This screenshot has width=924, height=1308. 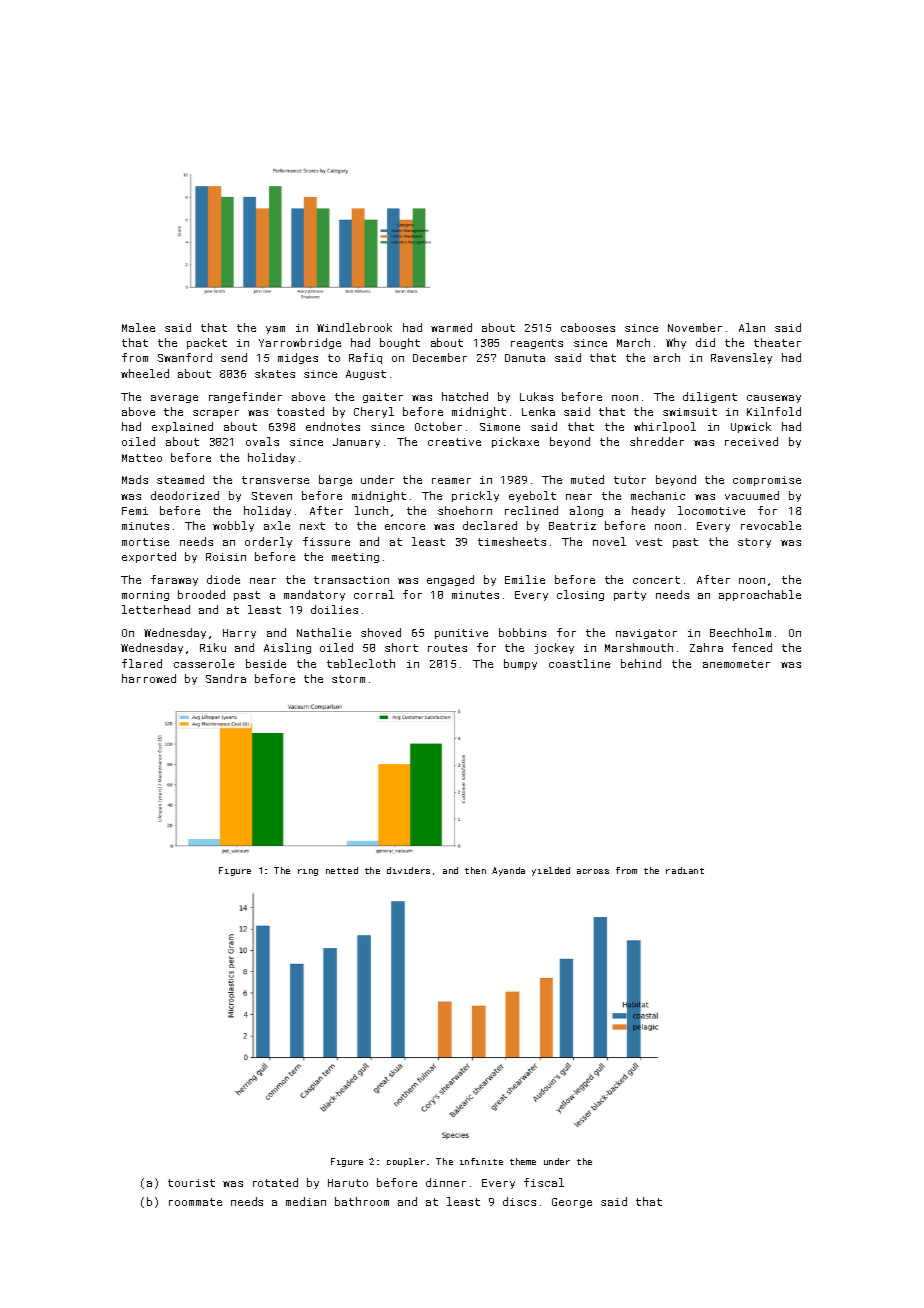 What do you see at coordinates (465, 396) in the screenshot?
I see `hatched` at bounding box center [465, 396].
